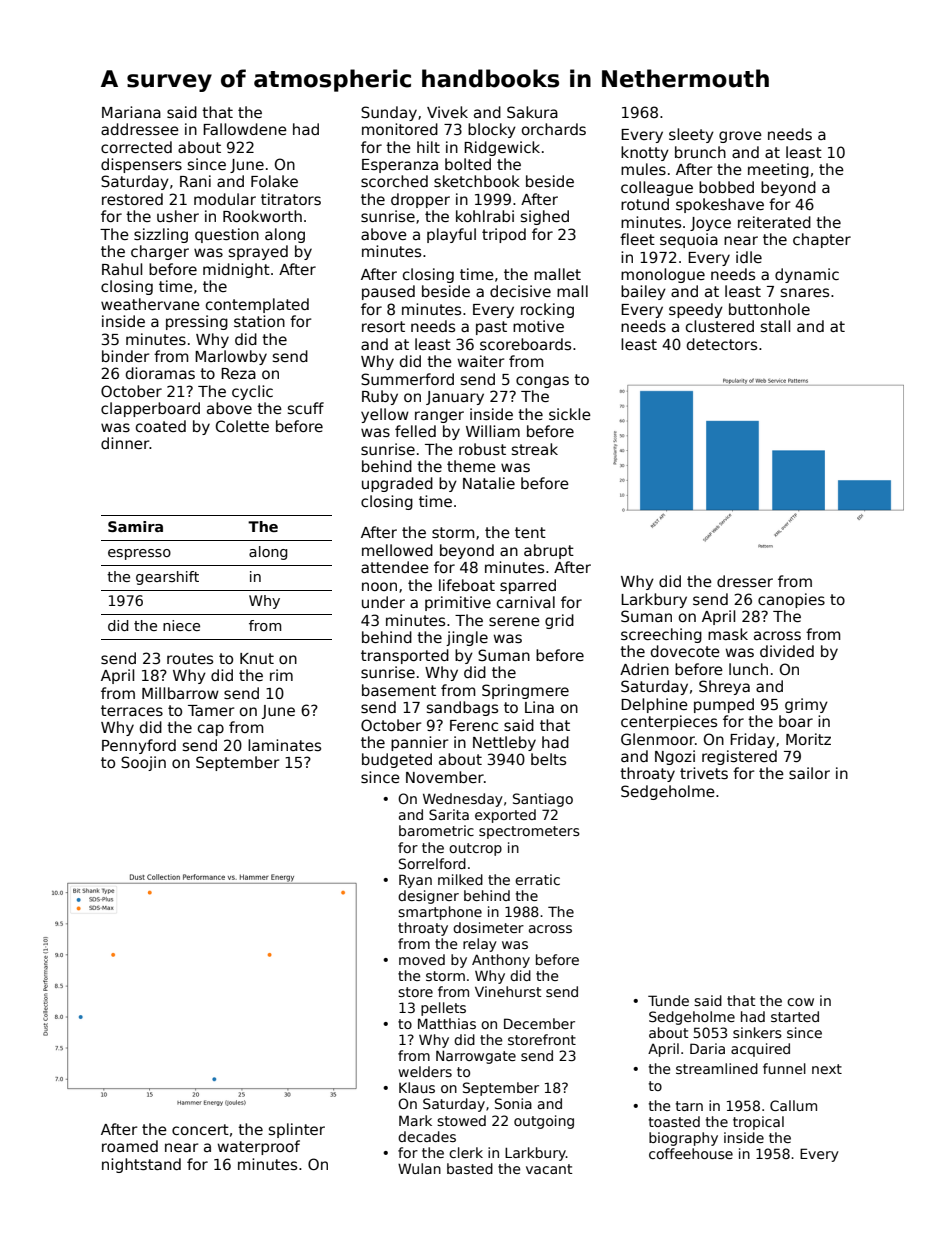 Image resolution: width=952 pixels, height=1233 pixels. Describe the element at coordinates (722, 344) in the screenshot. I see `detectors` at that location.
